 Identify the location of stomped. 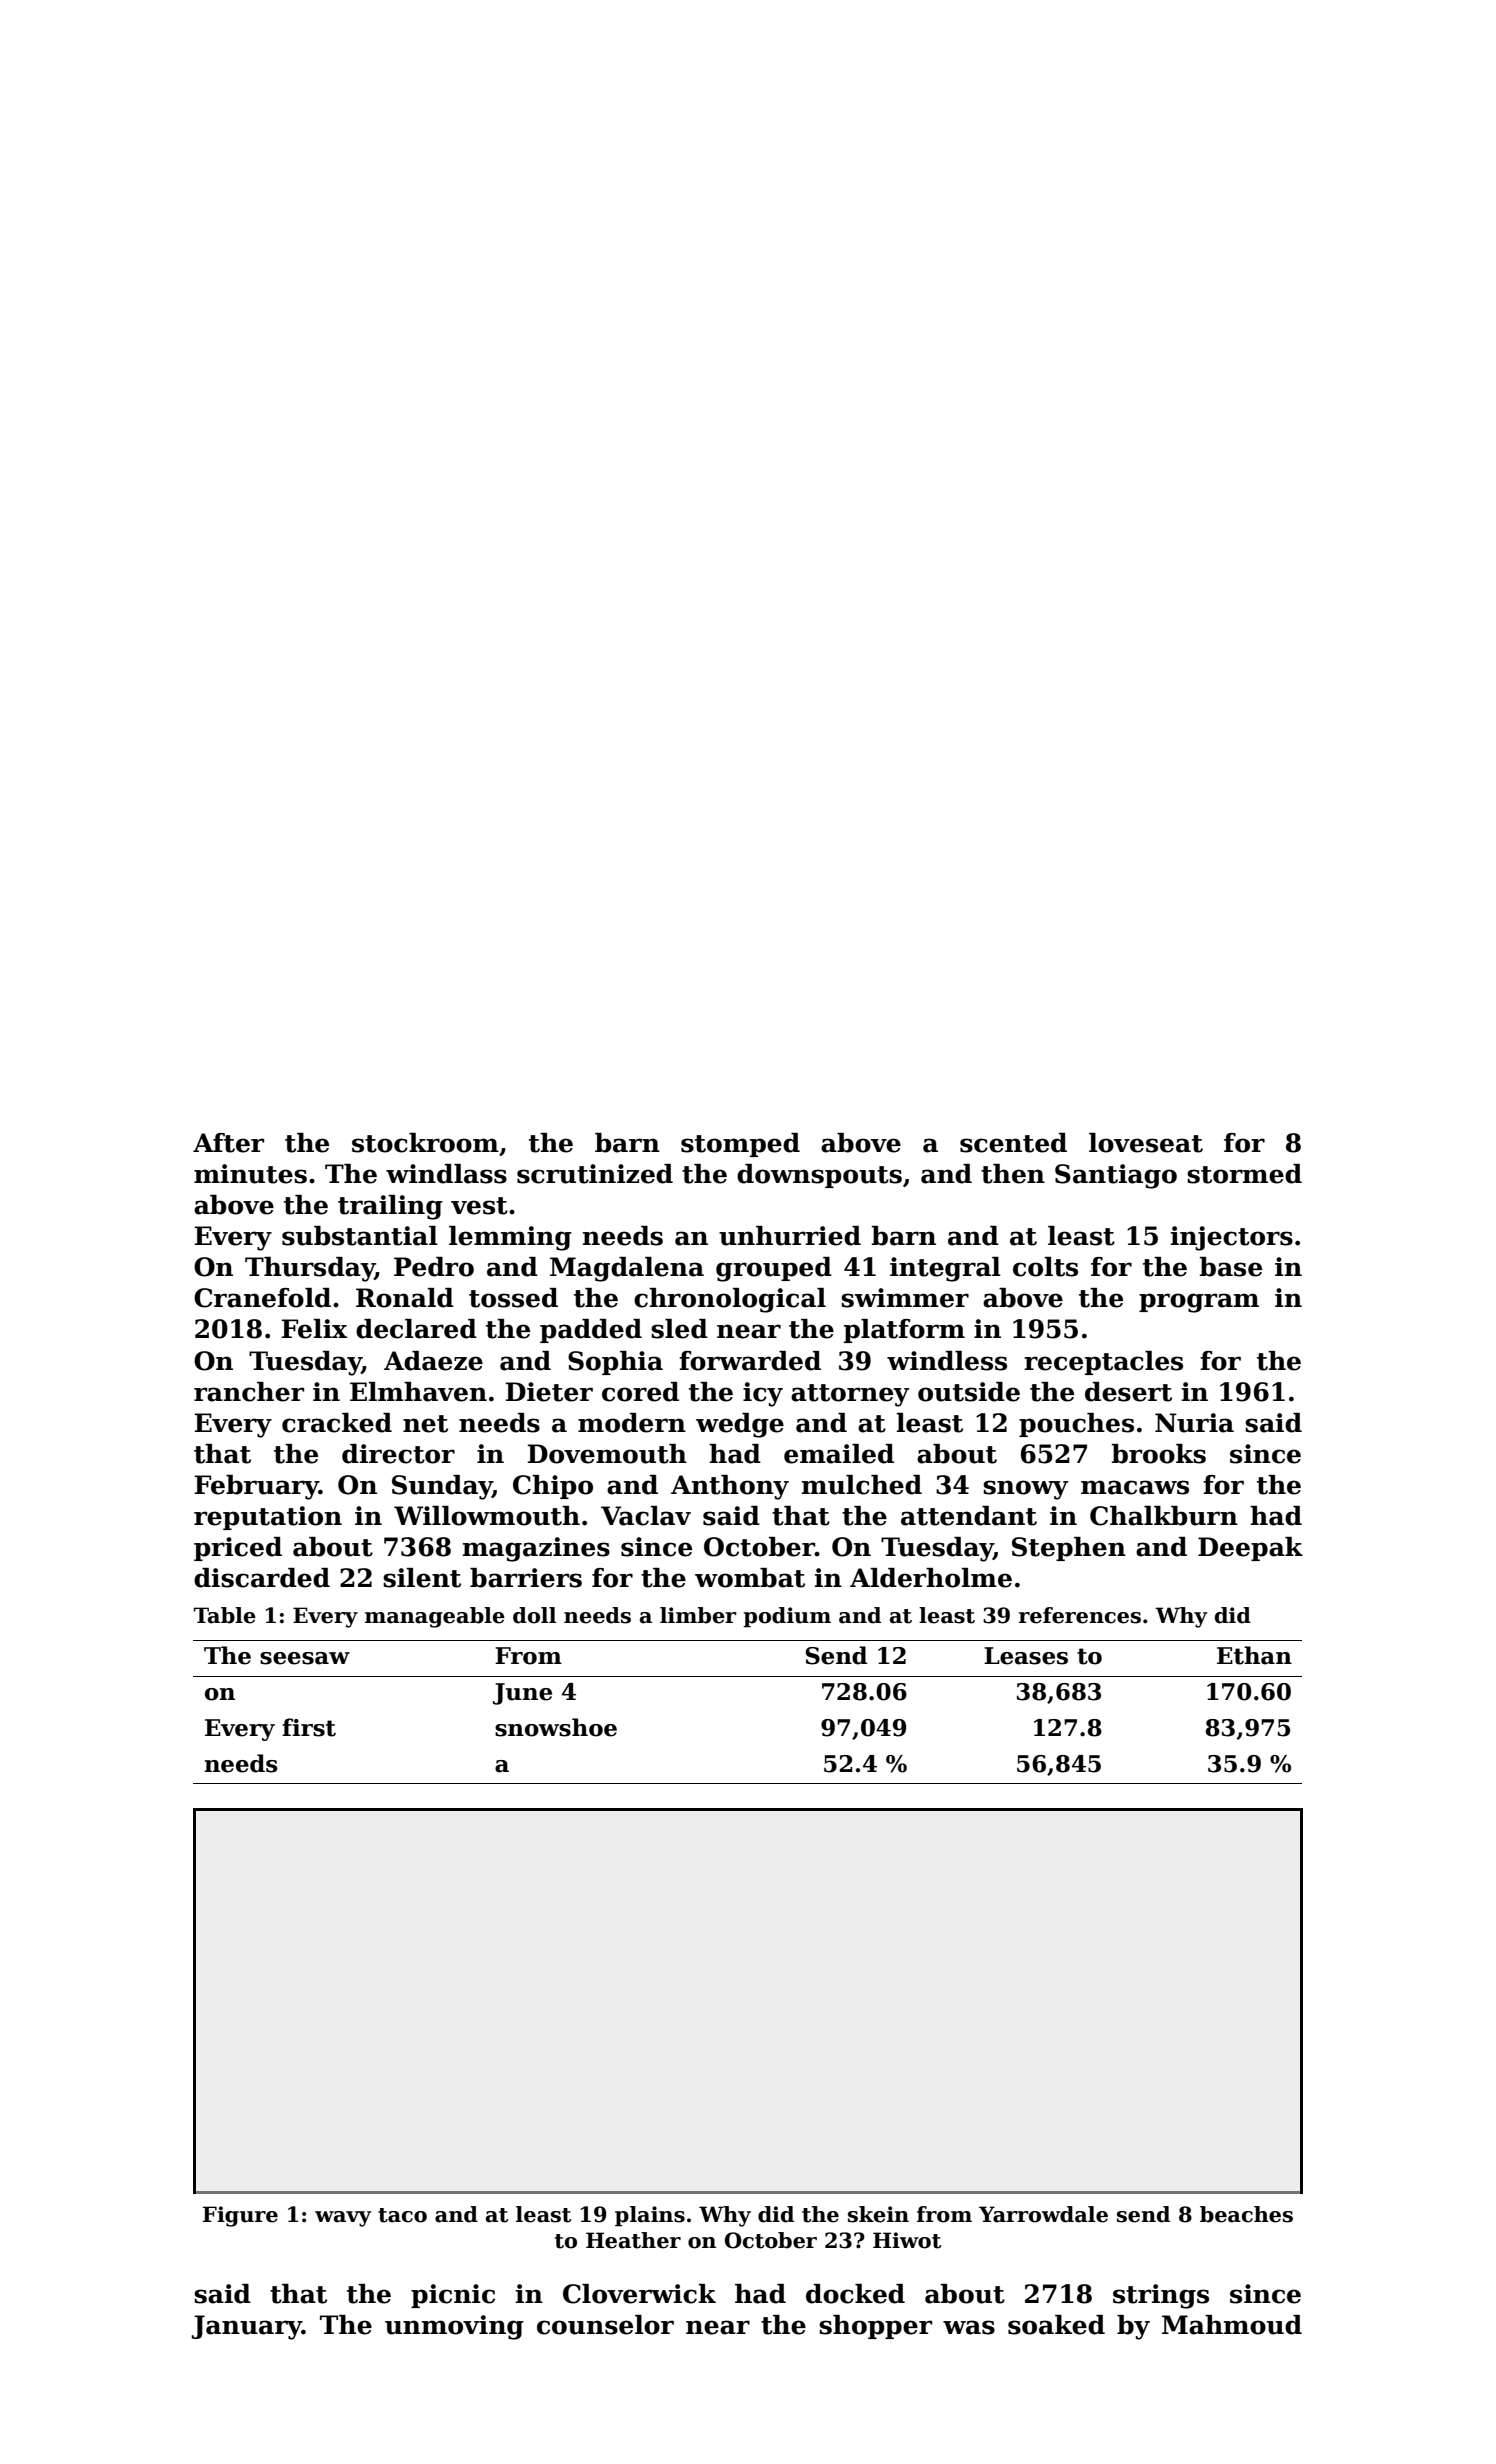
(740, 1145).
